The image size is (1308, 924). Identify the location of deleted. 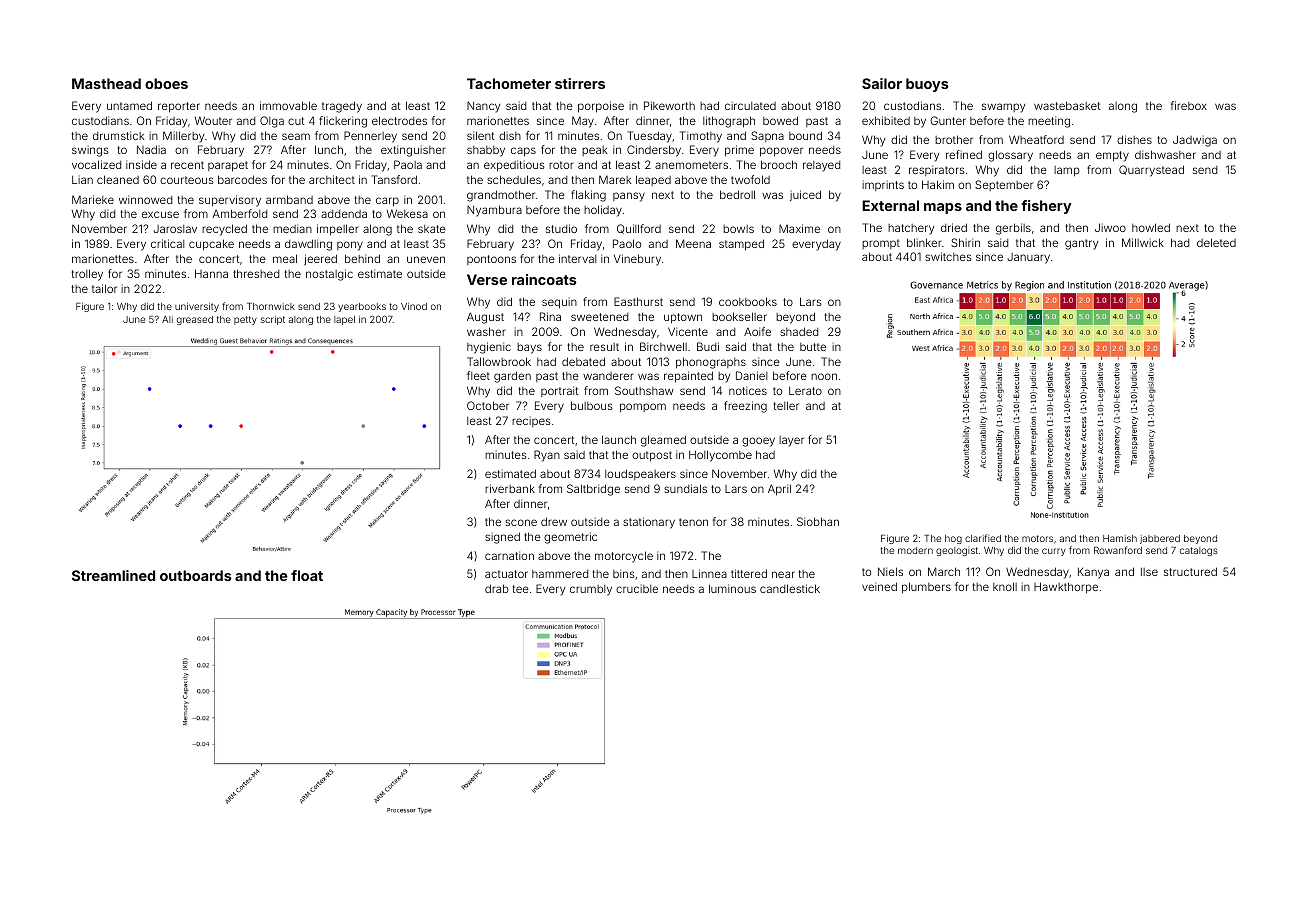
(1216, 242).
